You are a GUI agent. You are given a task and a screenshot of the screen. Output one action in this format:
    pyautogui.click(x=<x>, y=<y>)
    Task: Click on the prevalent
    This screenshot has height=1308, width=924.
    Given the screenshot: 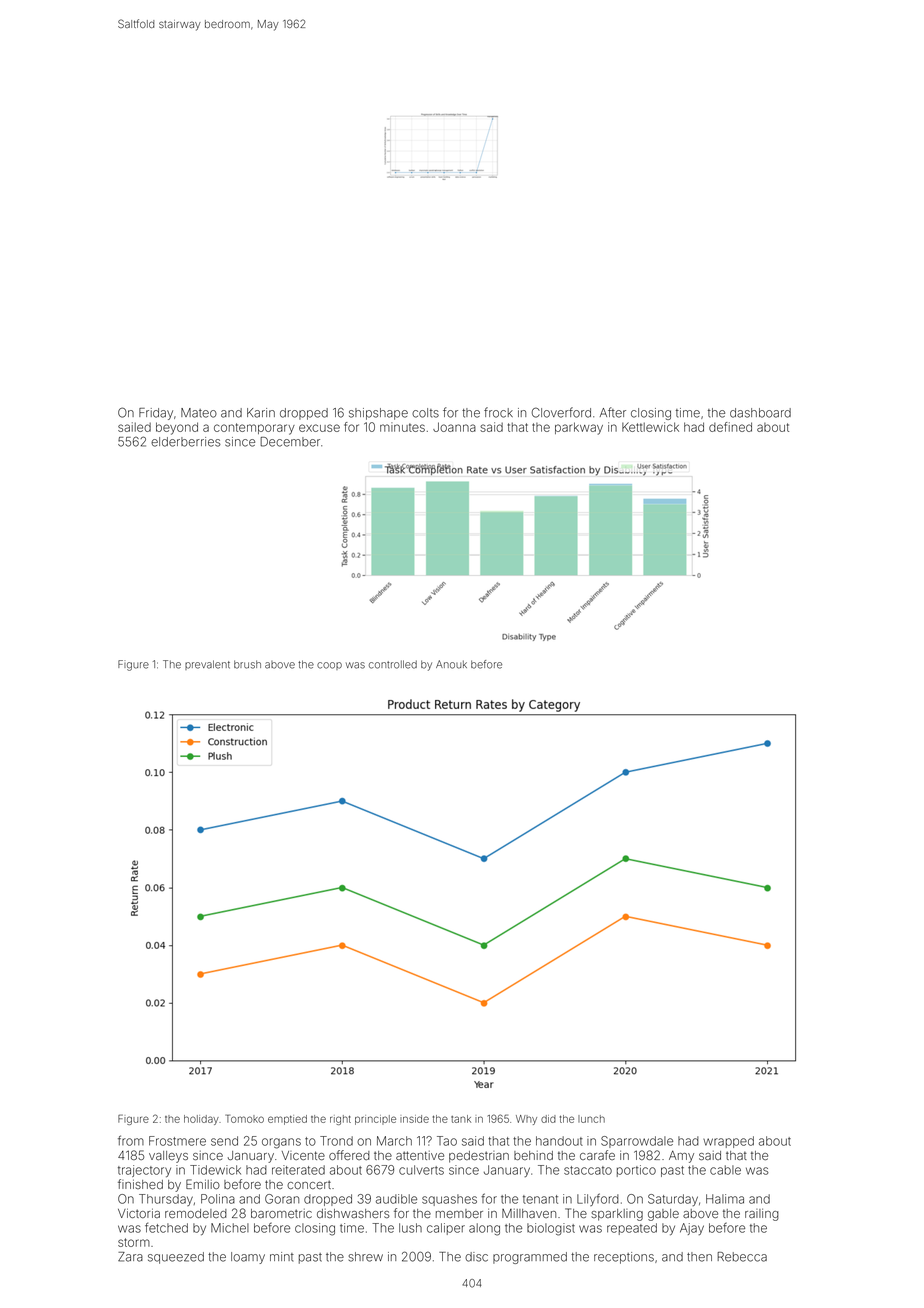 What is the action you would take?
    pyautogui.click(x=207, y=665)
